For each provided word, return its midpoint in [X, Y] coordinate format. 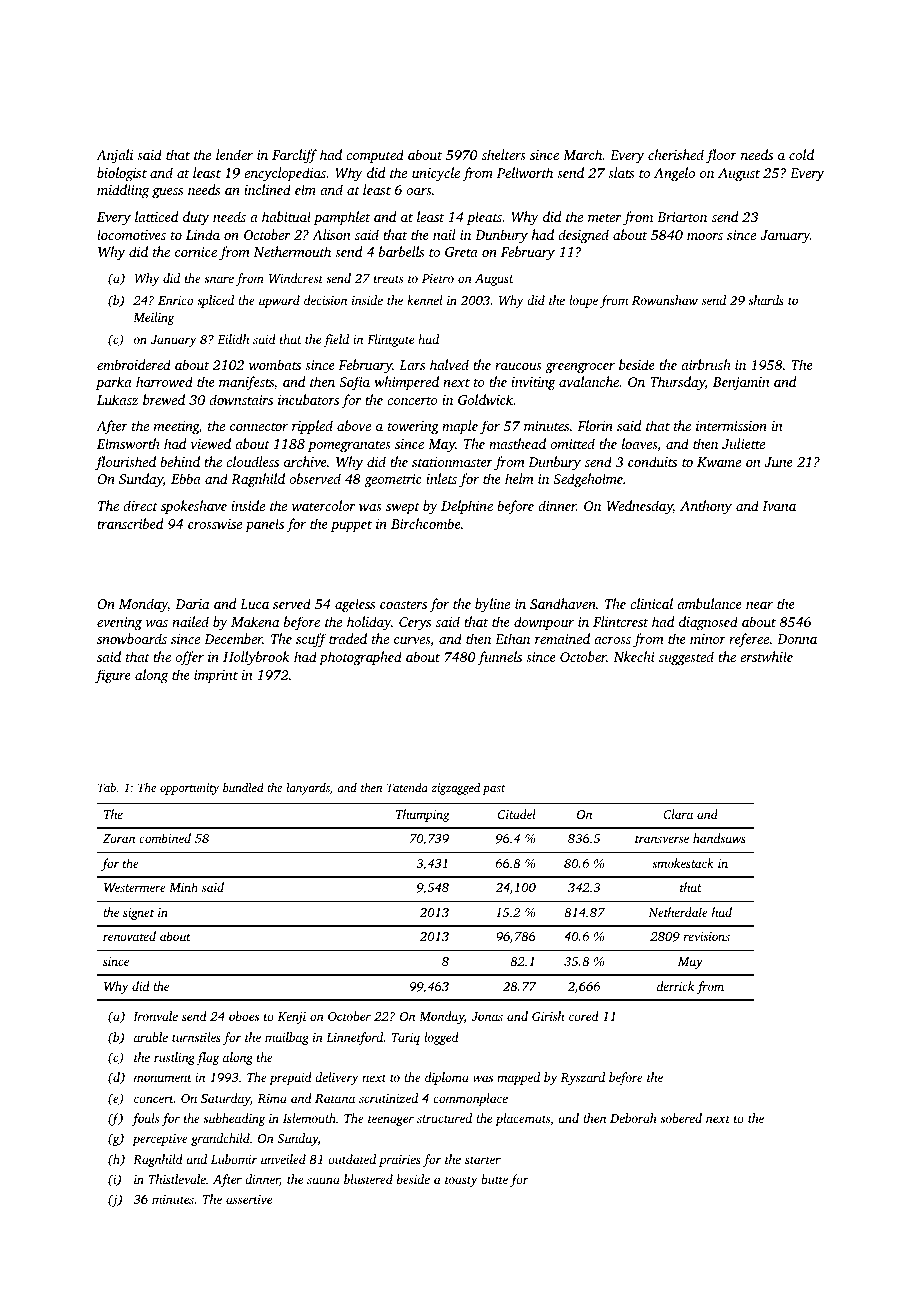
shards [766, 300]
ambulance [709, 603]
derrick [675, 986]
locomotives [131, 234]
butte [494, 1179]
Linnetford [354, 1038]
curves [412, 640]
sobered [681, 1118]
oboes [244, 1016]
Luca [254, 604]
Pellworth [525, 172]
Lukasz [117, 399]
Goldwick [486, 399]
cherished [676, 154]
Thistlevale [177, 1179]
